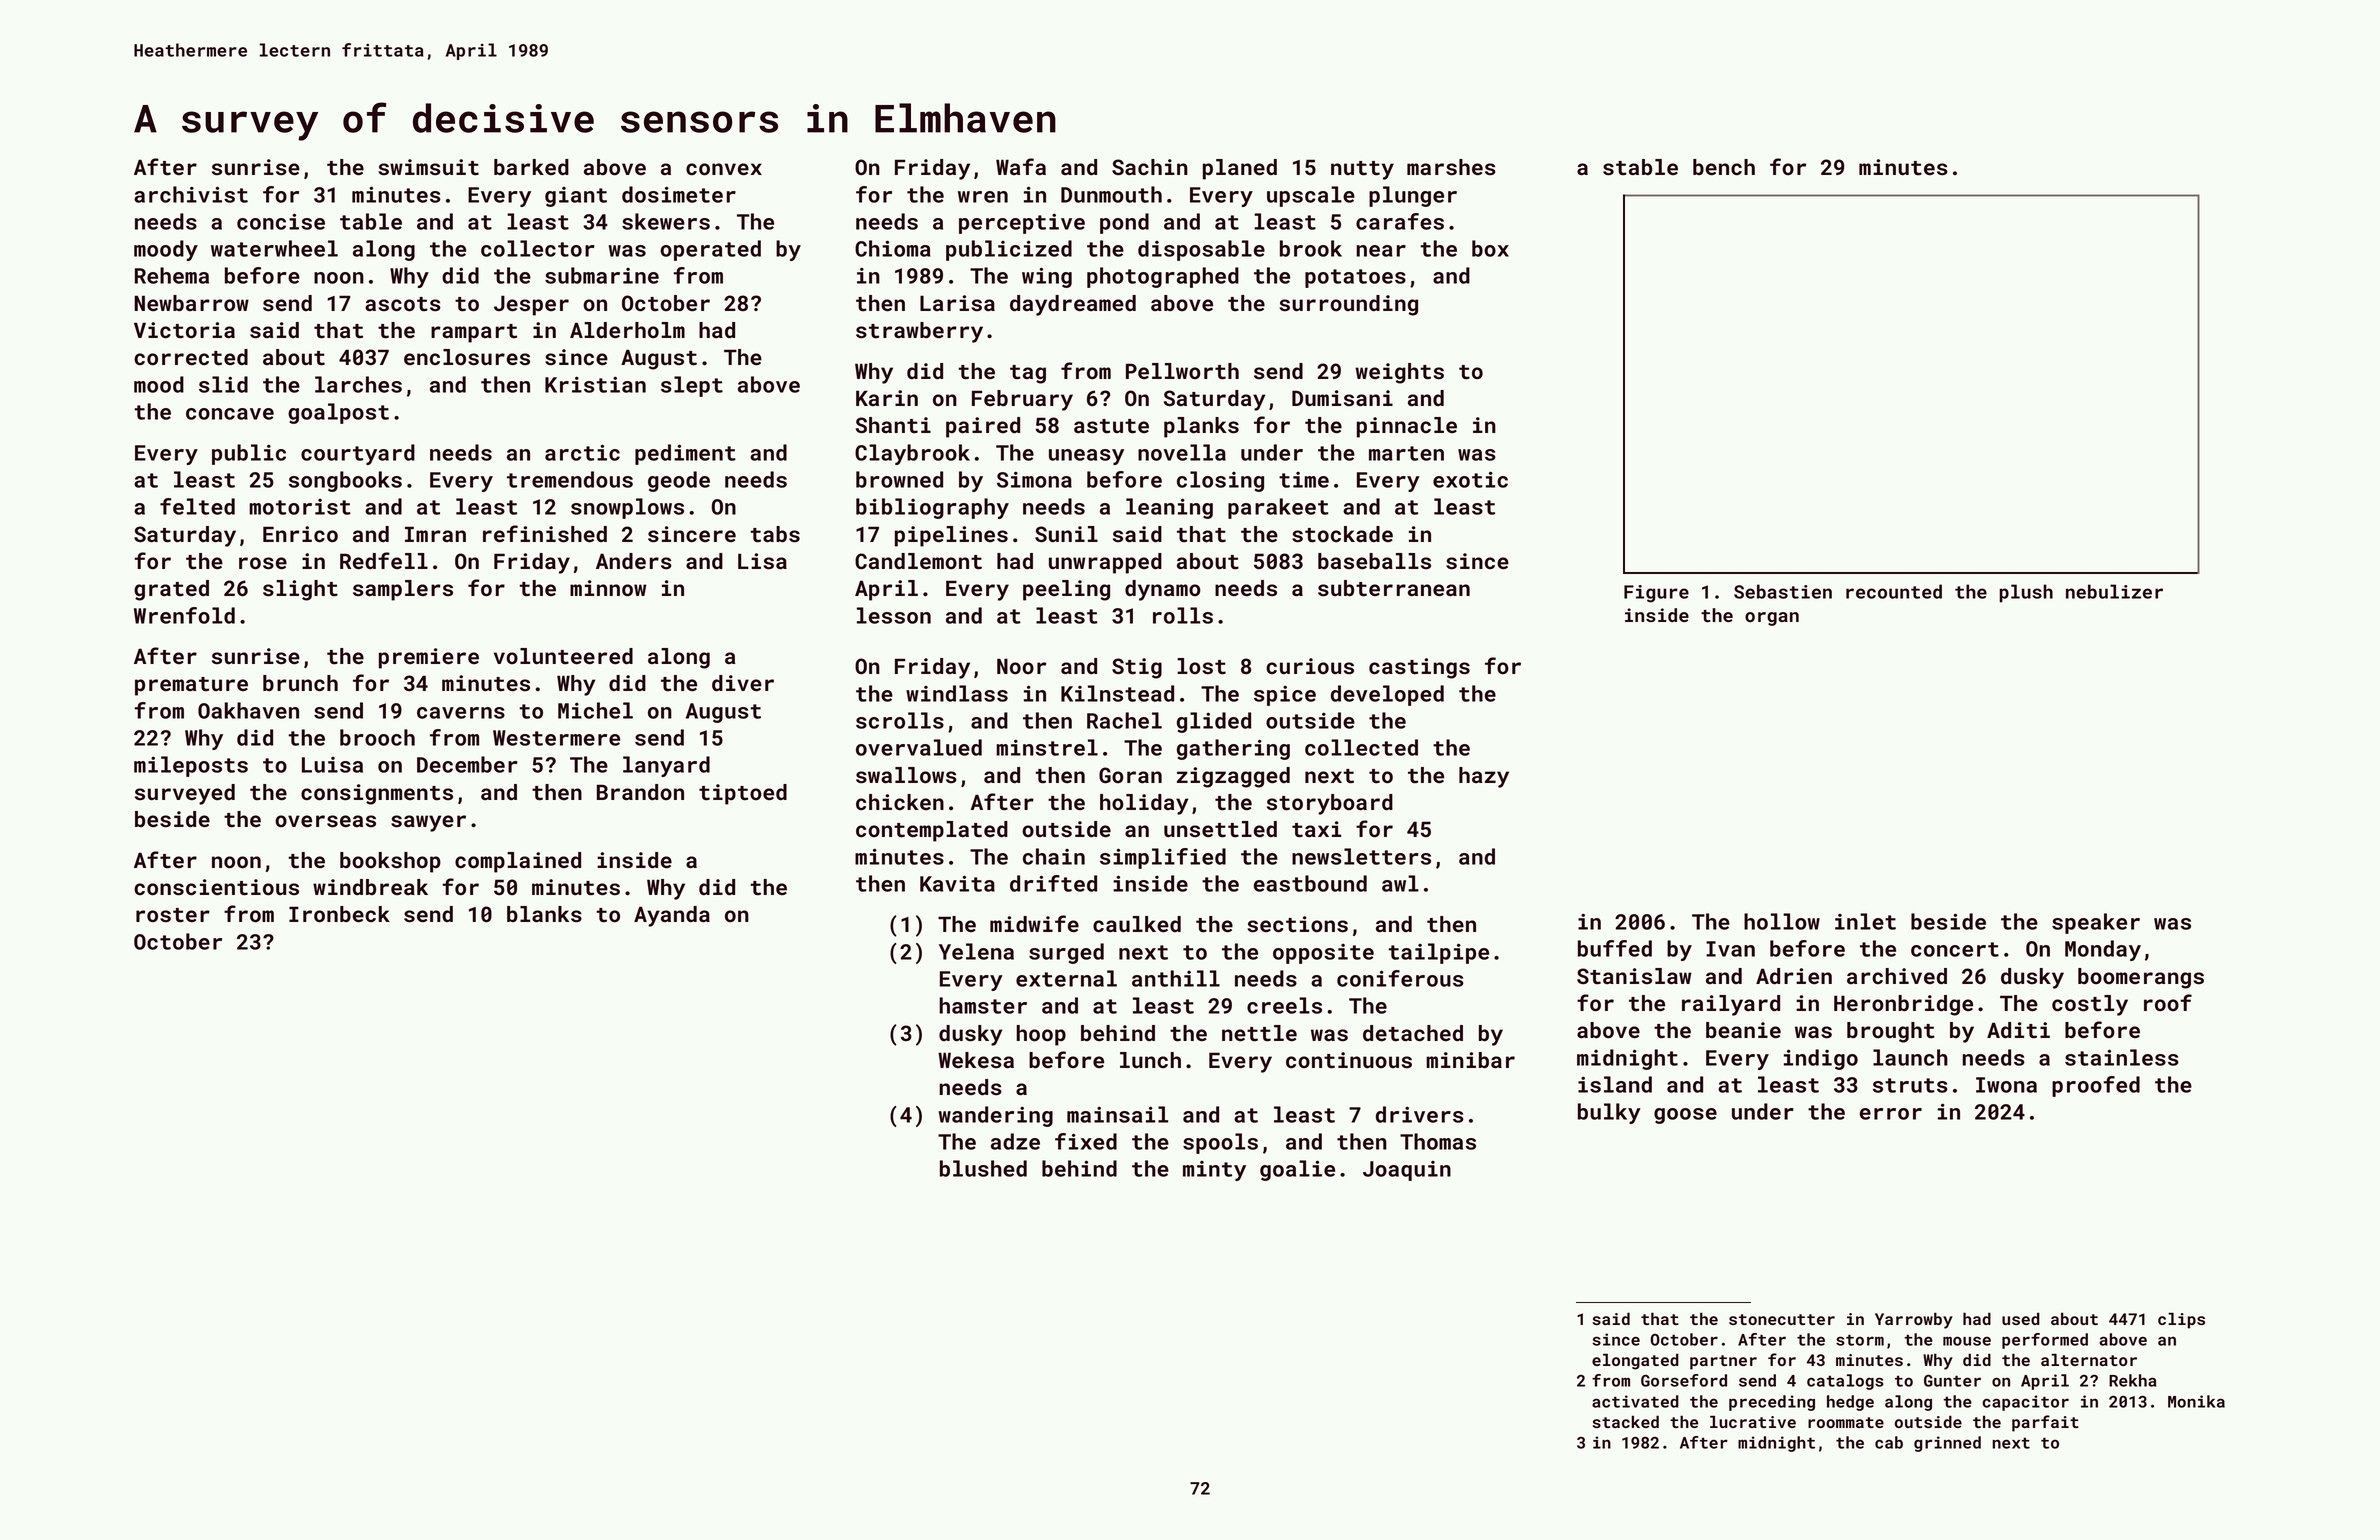 The height and width of the screenshot is (1540, 2380). Describe the element at coordinates (428, 167) in the screenshot. I see `swimsuit` at that location.
